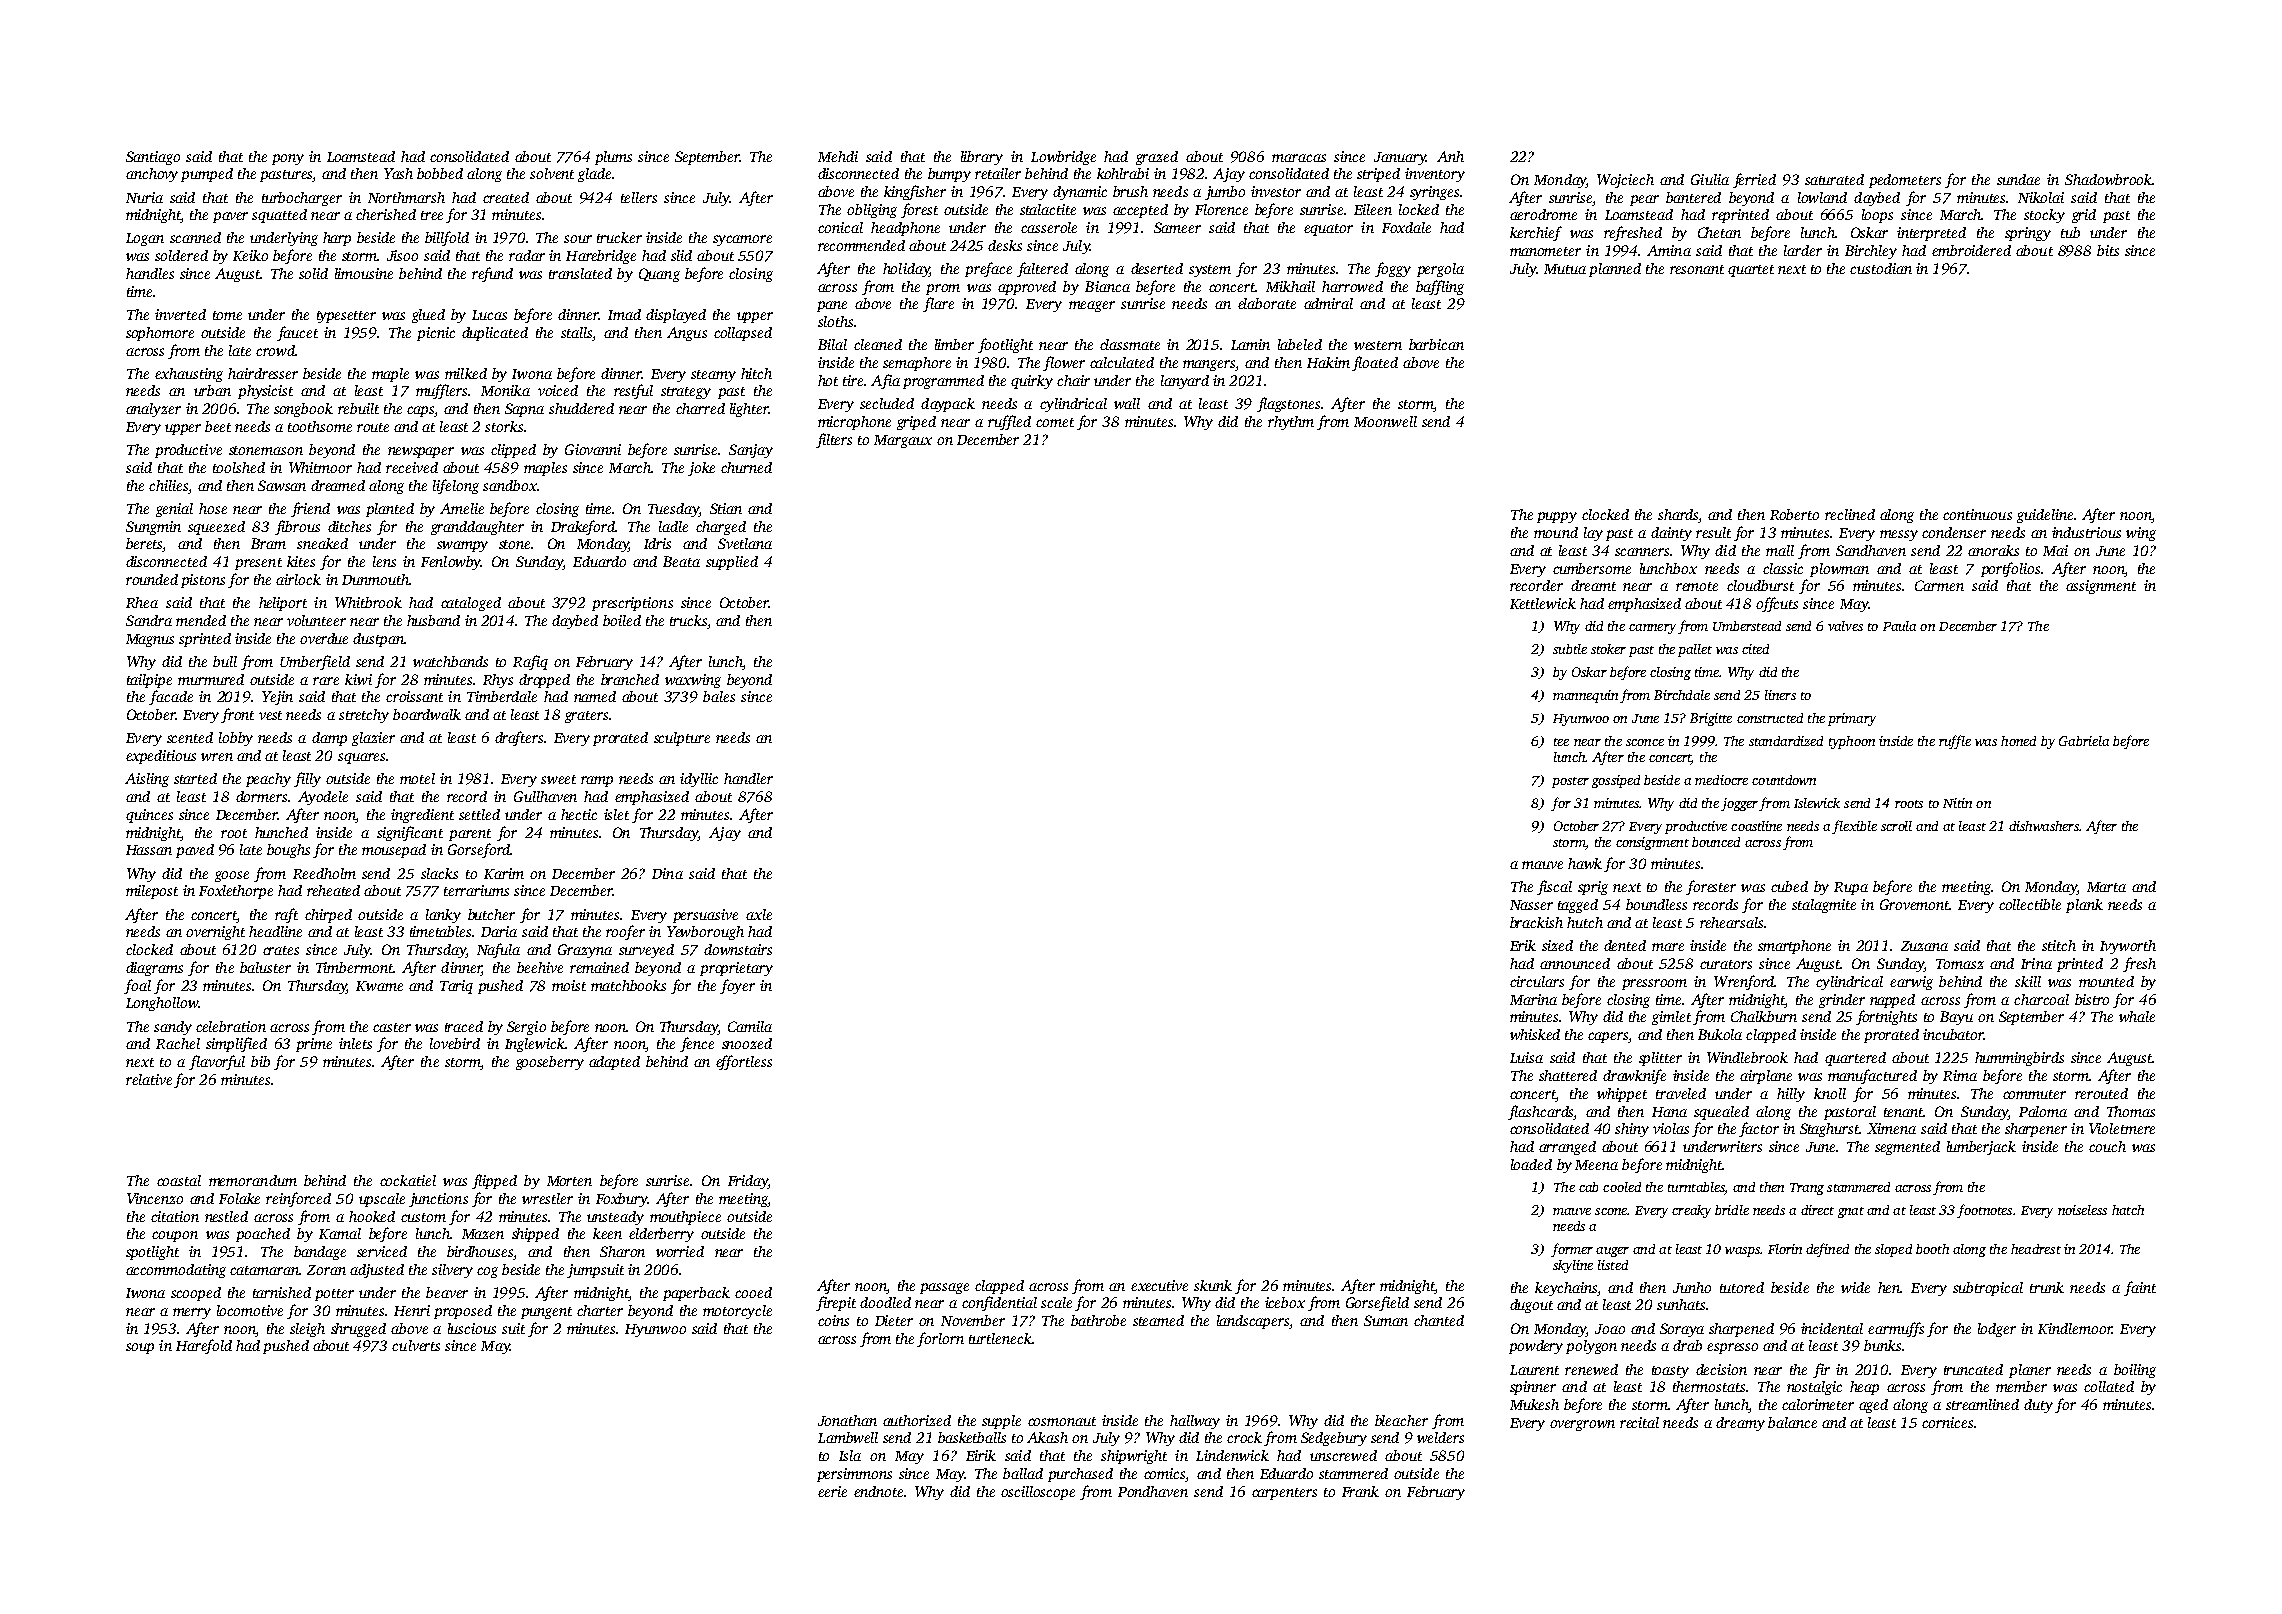 This image has height=1614, width=2282. What do you see at coordinates (1582, 1425) in the image?
I see `overgrown` at bounding box center [1582, 1425].
